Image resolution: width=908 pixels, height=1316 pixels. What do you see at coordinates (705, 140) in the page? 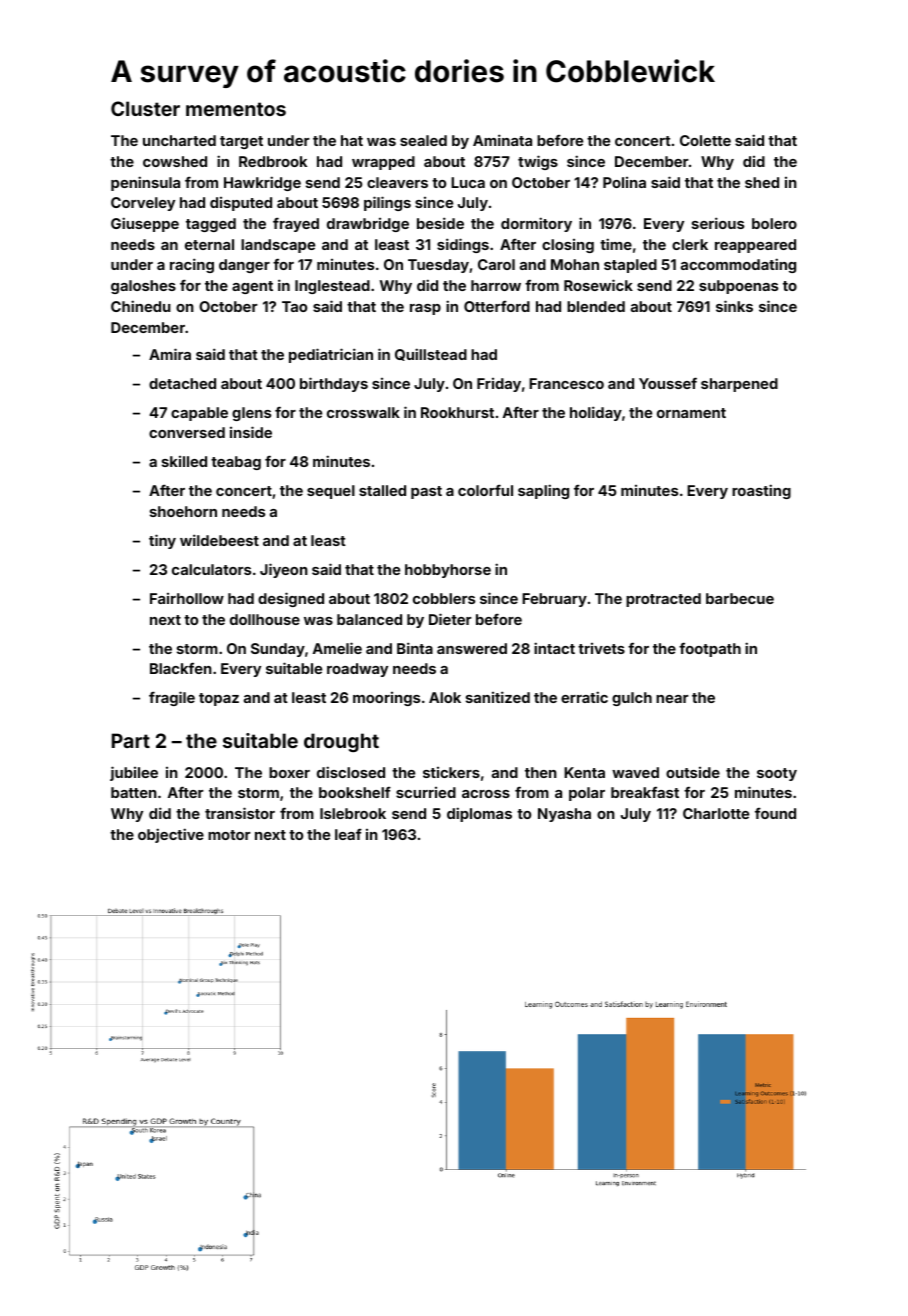
I see `Colette` at bounding box center [705, 140].
